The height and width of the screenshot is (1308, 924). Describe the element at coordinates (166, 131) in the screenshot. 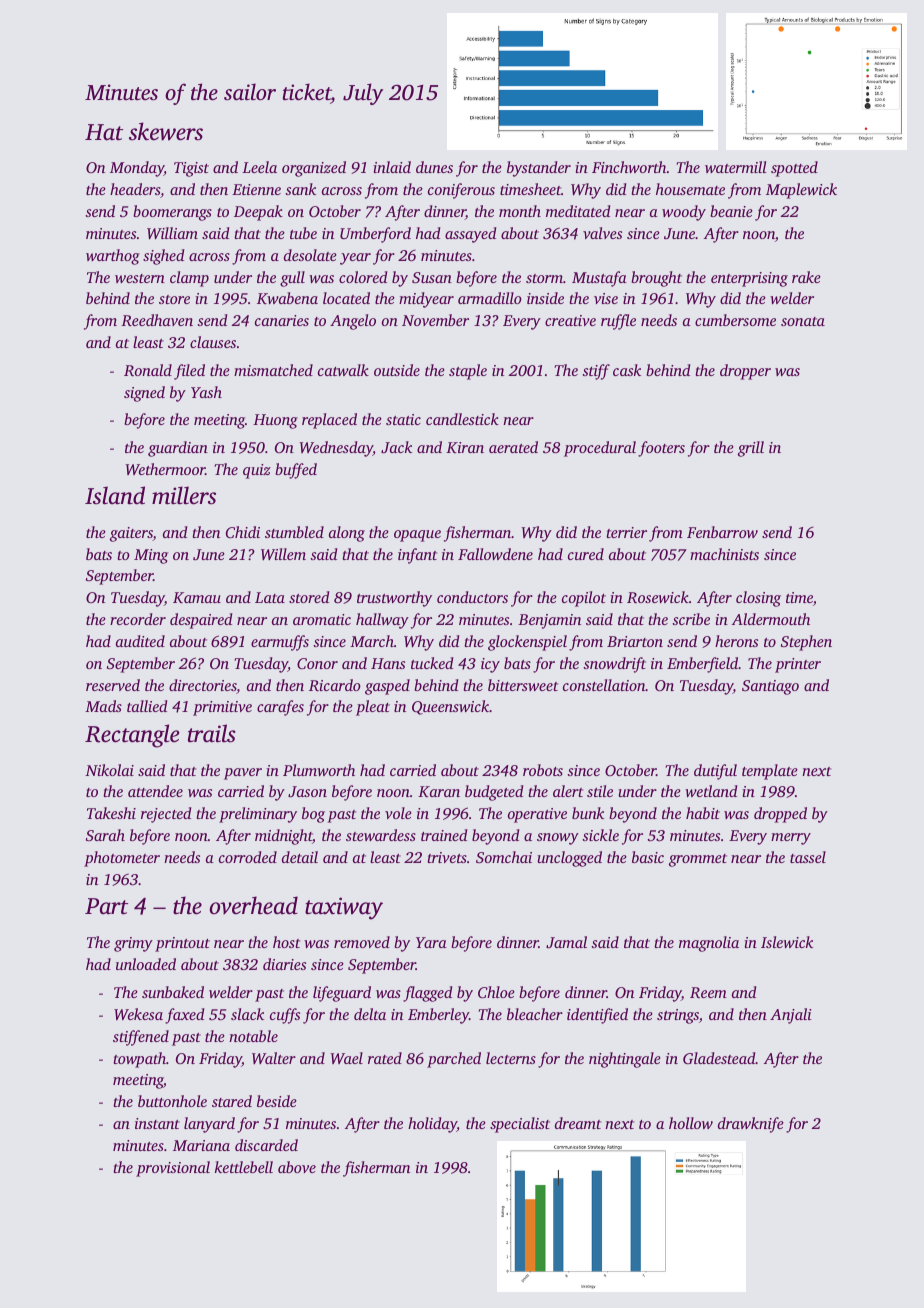

I see `skewers` at that location.
